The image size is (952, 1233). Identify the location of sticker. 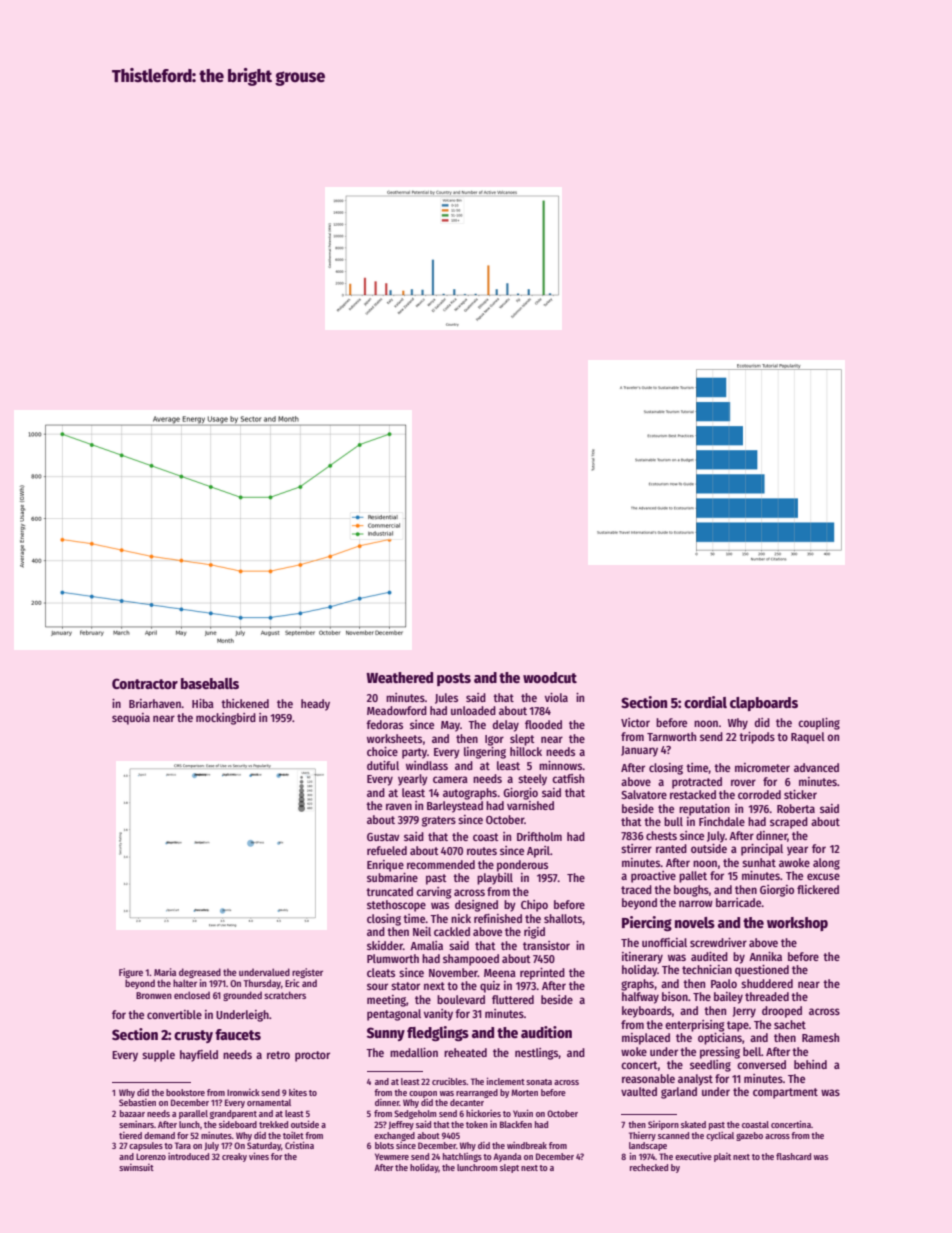
(800, 794).
